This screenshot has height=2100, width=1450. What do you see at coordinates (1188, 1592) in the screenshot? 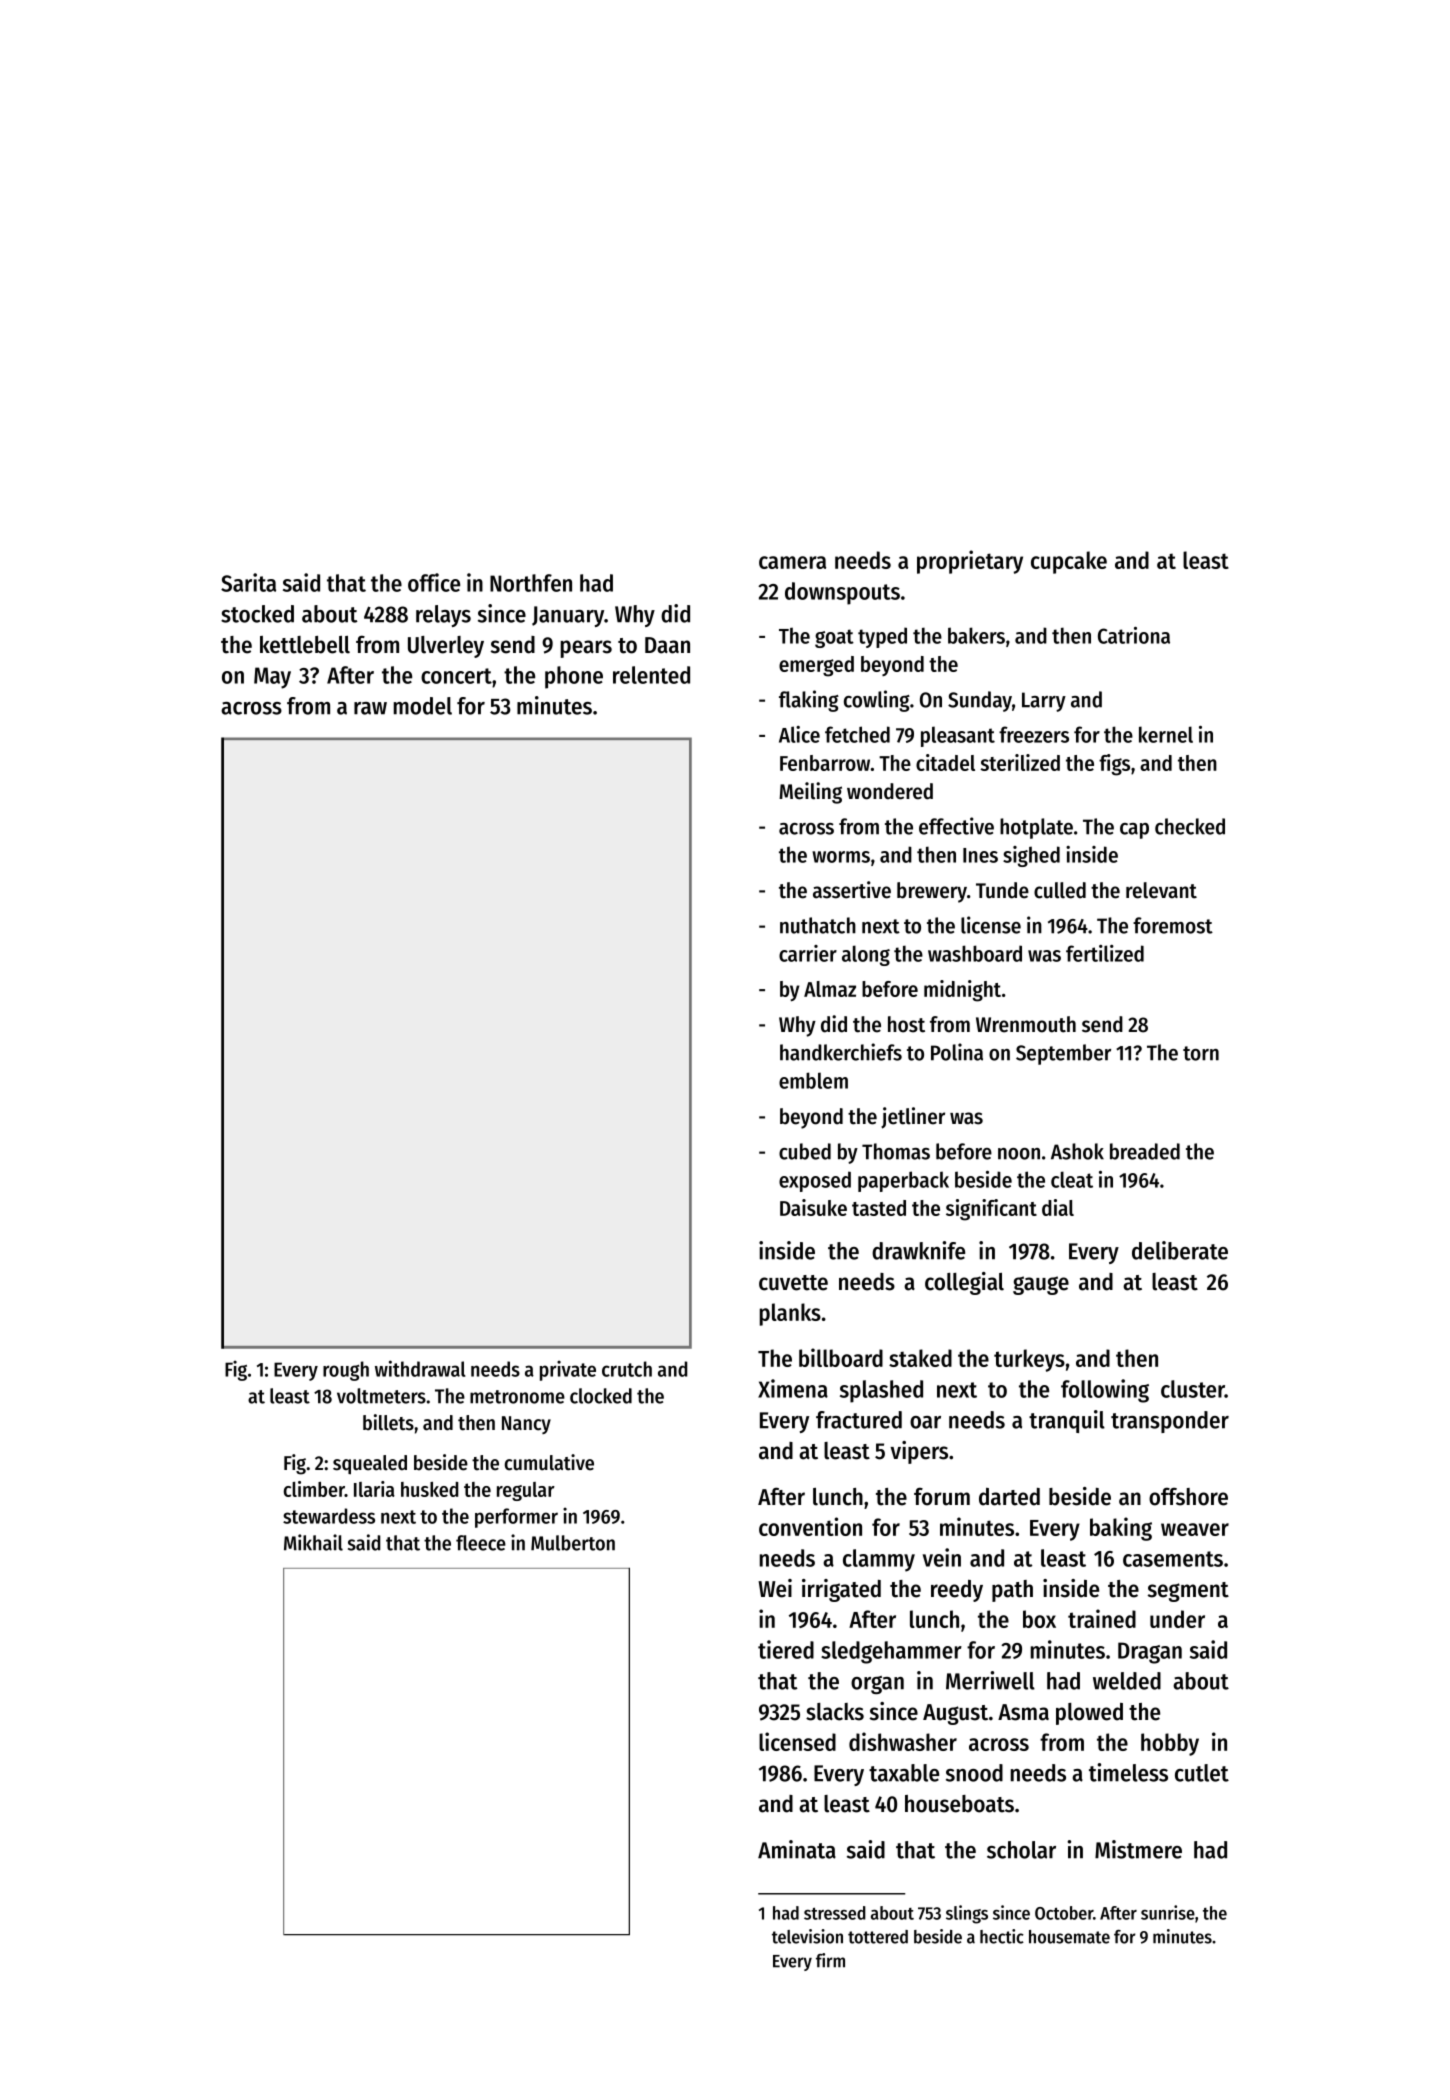
I see `segment` at bounding box center [1188, 1592].
